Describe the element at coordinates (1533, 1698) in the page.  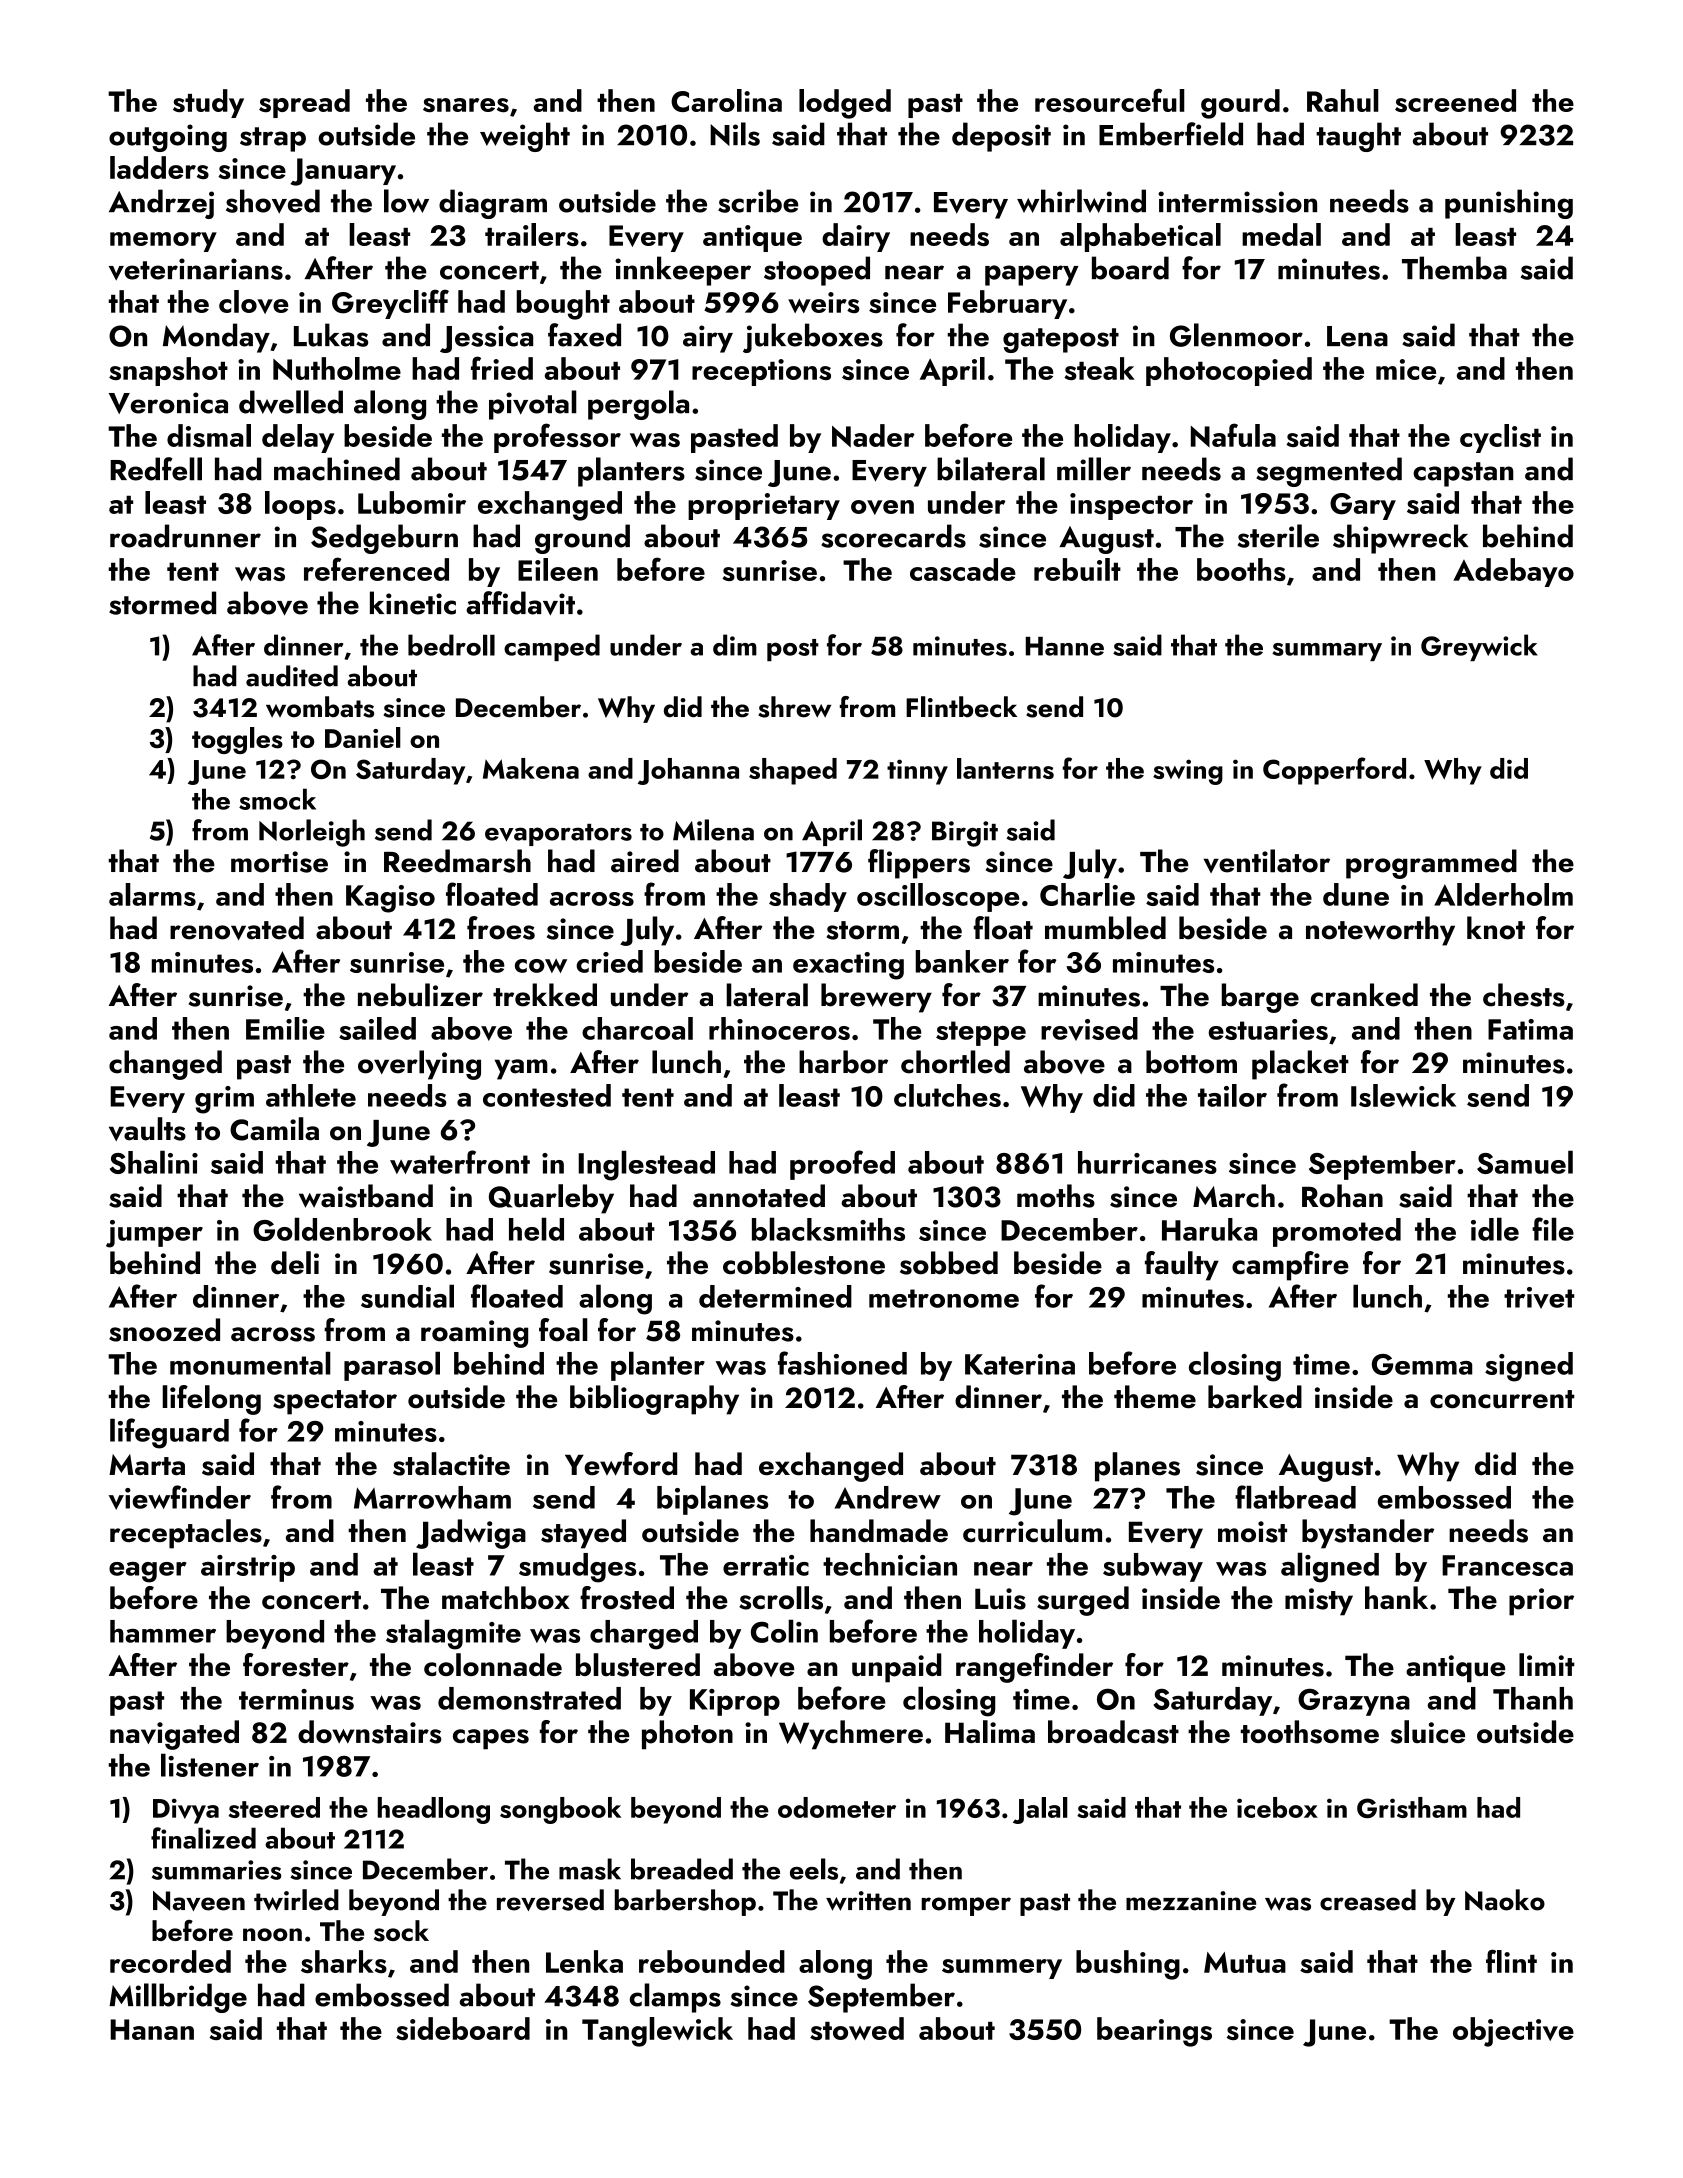
I see `Thanh` at that location.
